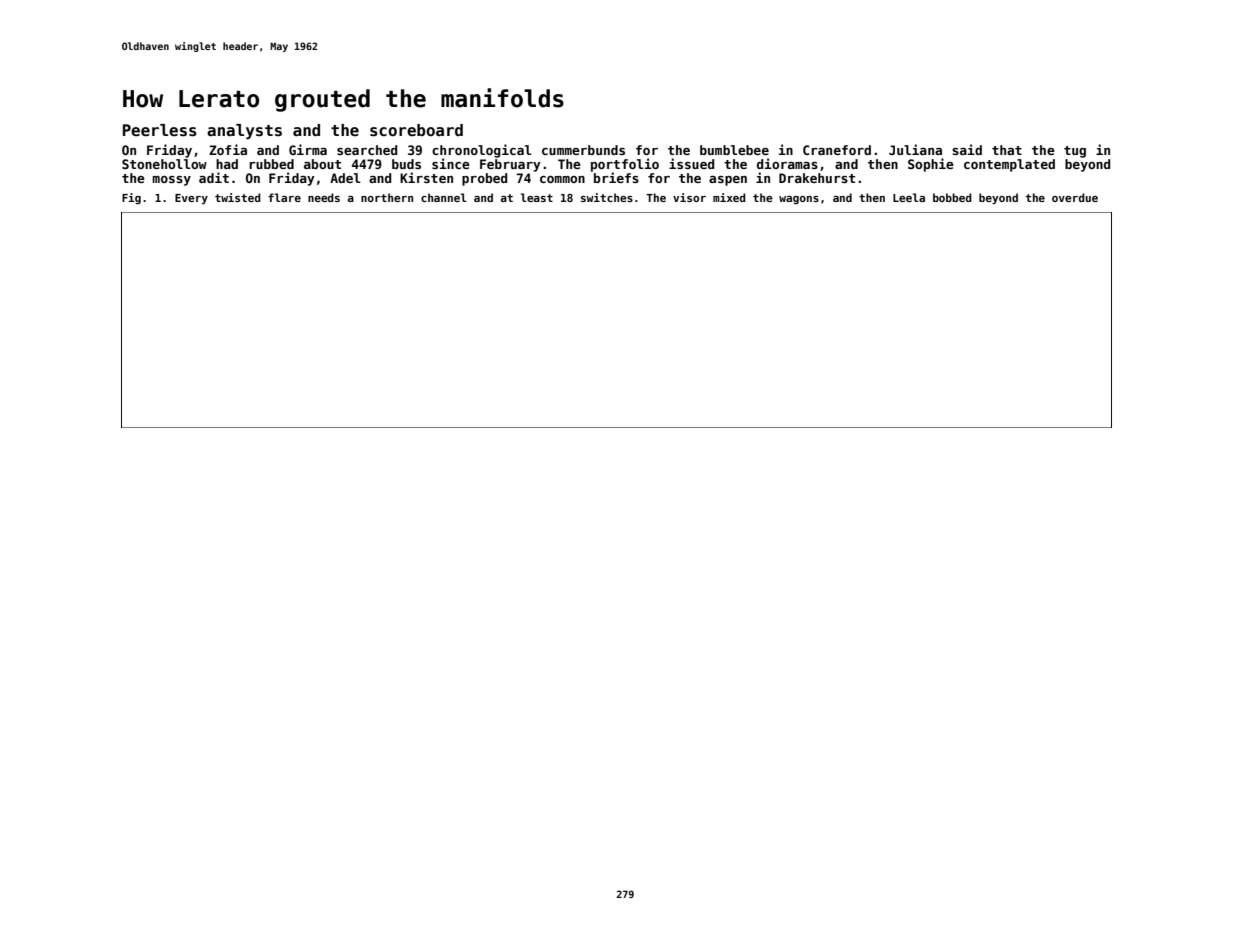  What do you see at coordinates (160, 130) in the screenshot?
I see `Peerless` at bounding box center [160, 130].
